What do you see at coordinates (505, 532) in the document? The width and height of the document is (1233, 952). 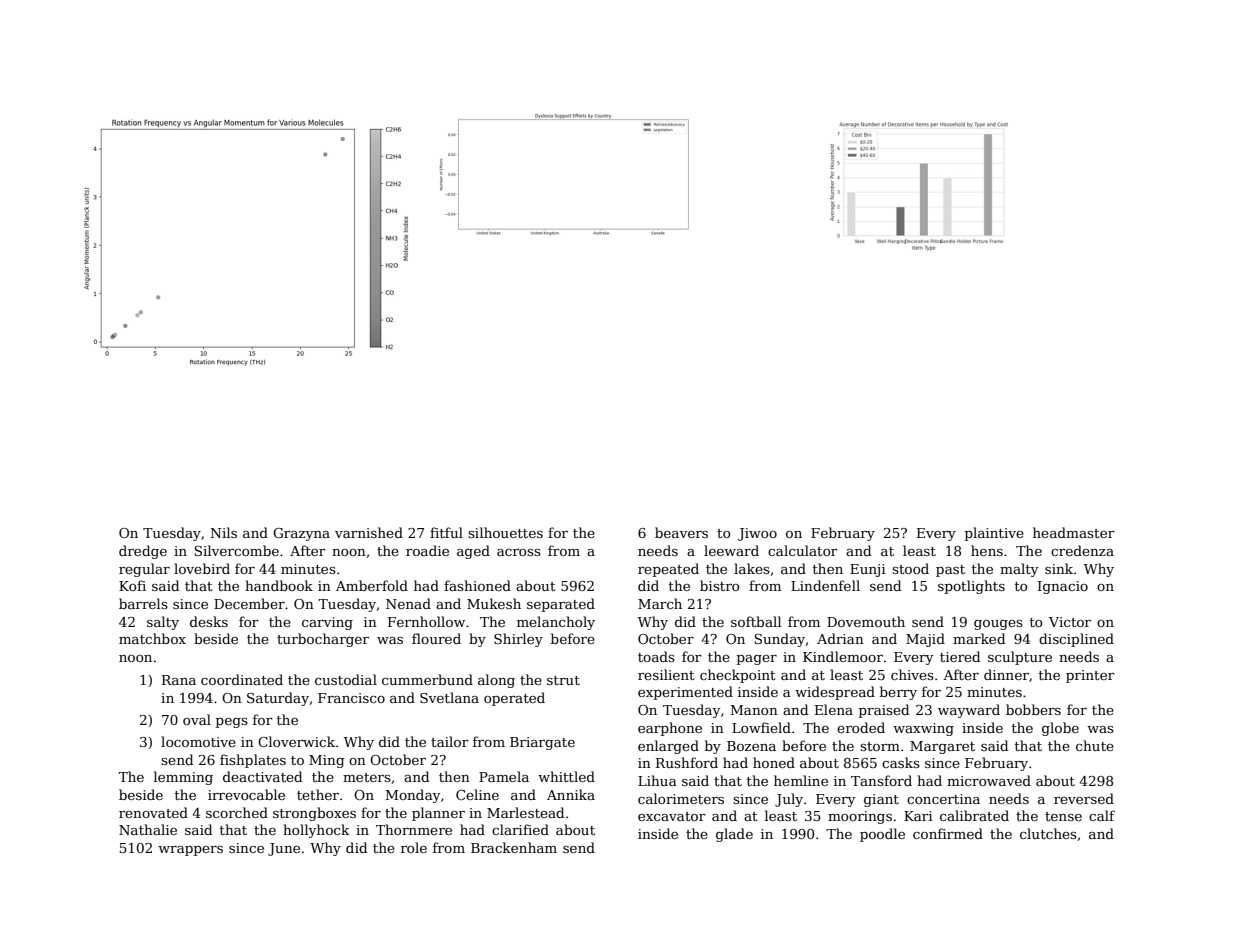 I see `silhouettes` at bounding box center [505, 532].
